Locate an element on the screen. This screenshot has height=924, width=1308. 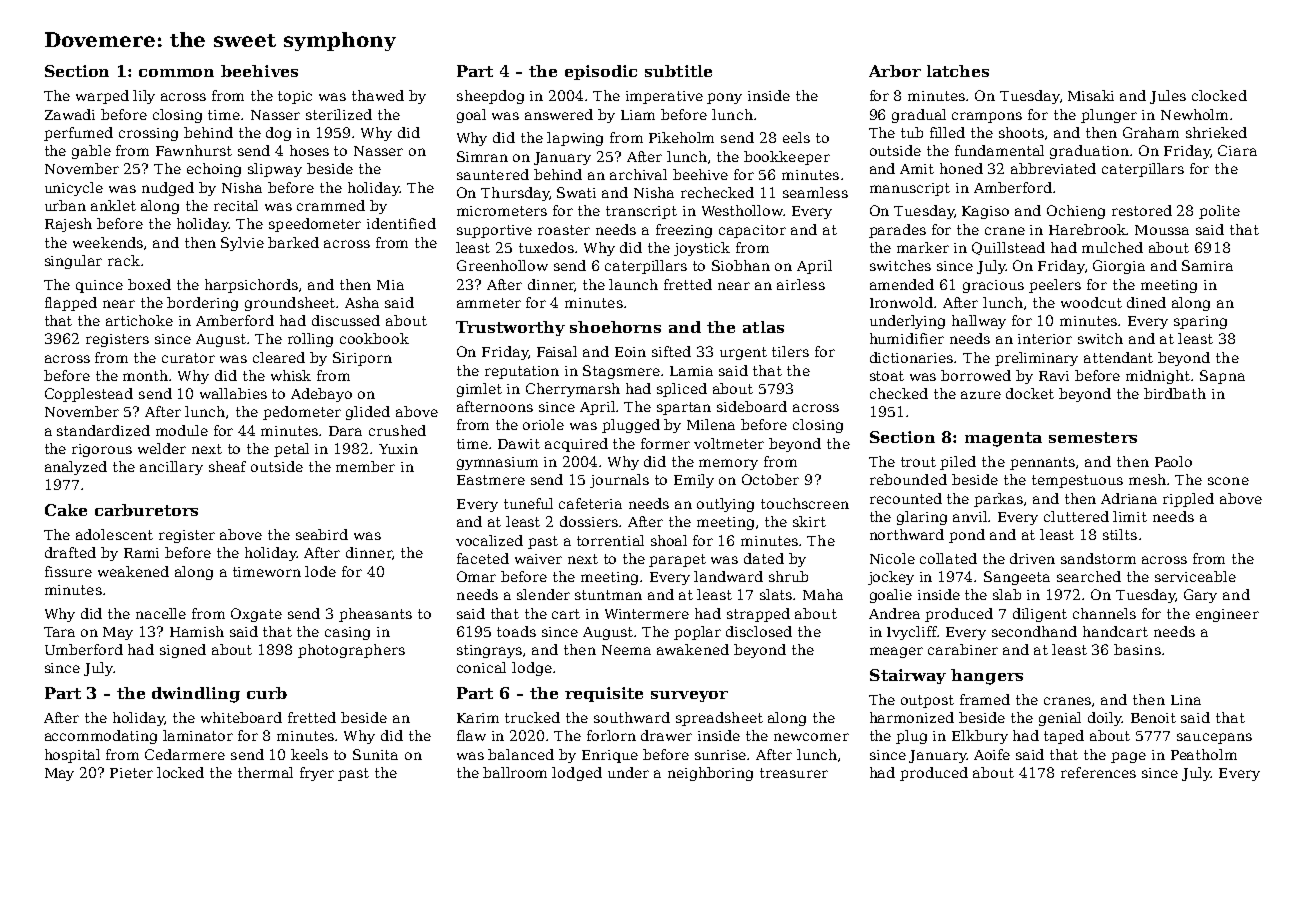
latches is located at coordinates (958, 71).
